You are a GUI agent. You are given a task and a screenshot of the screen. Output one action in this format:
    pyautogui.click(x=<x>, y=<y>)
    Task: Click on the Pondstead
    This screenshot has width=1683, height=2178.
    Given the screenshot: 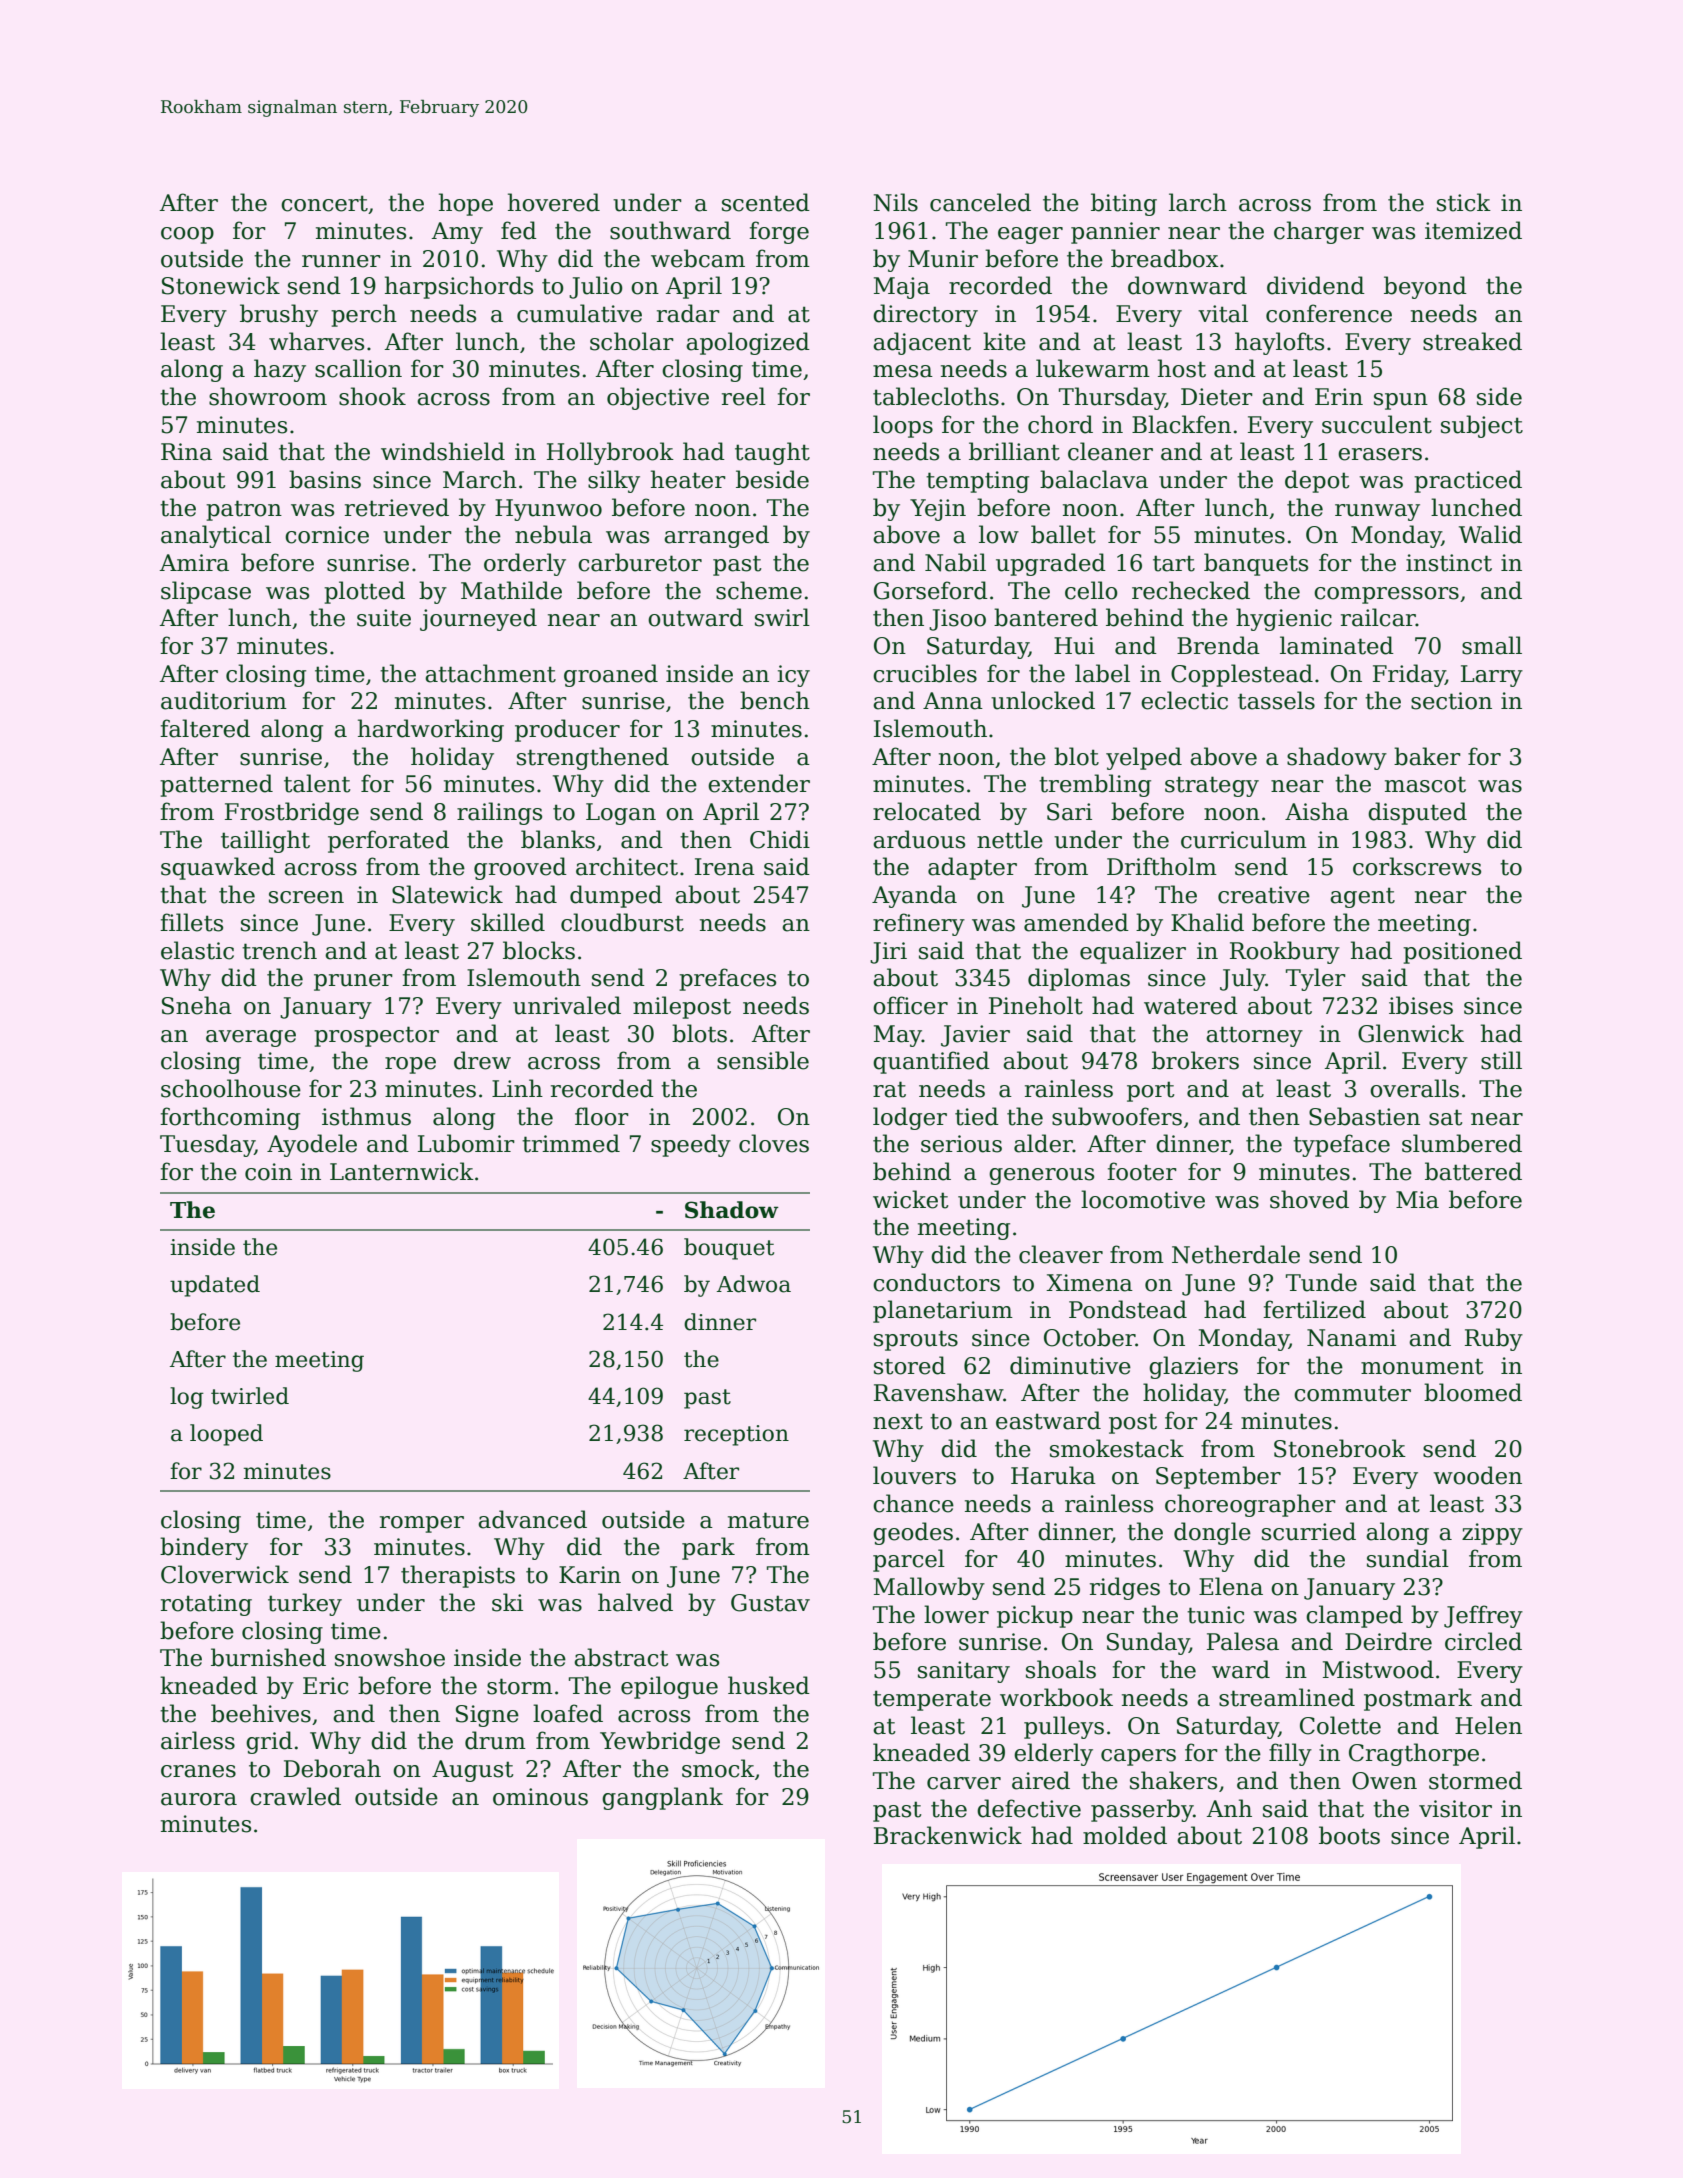 What is the action you would take?
    pyautogui.click(x=1128, y=1309)
